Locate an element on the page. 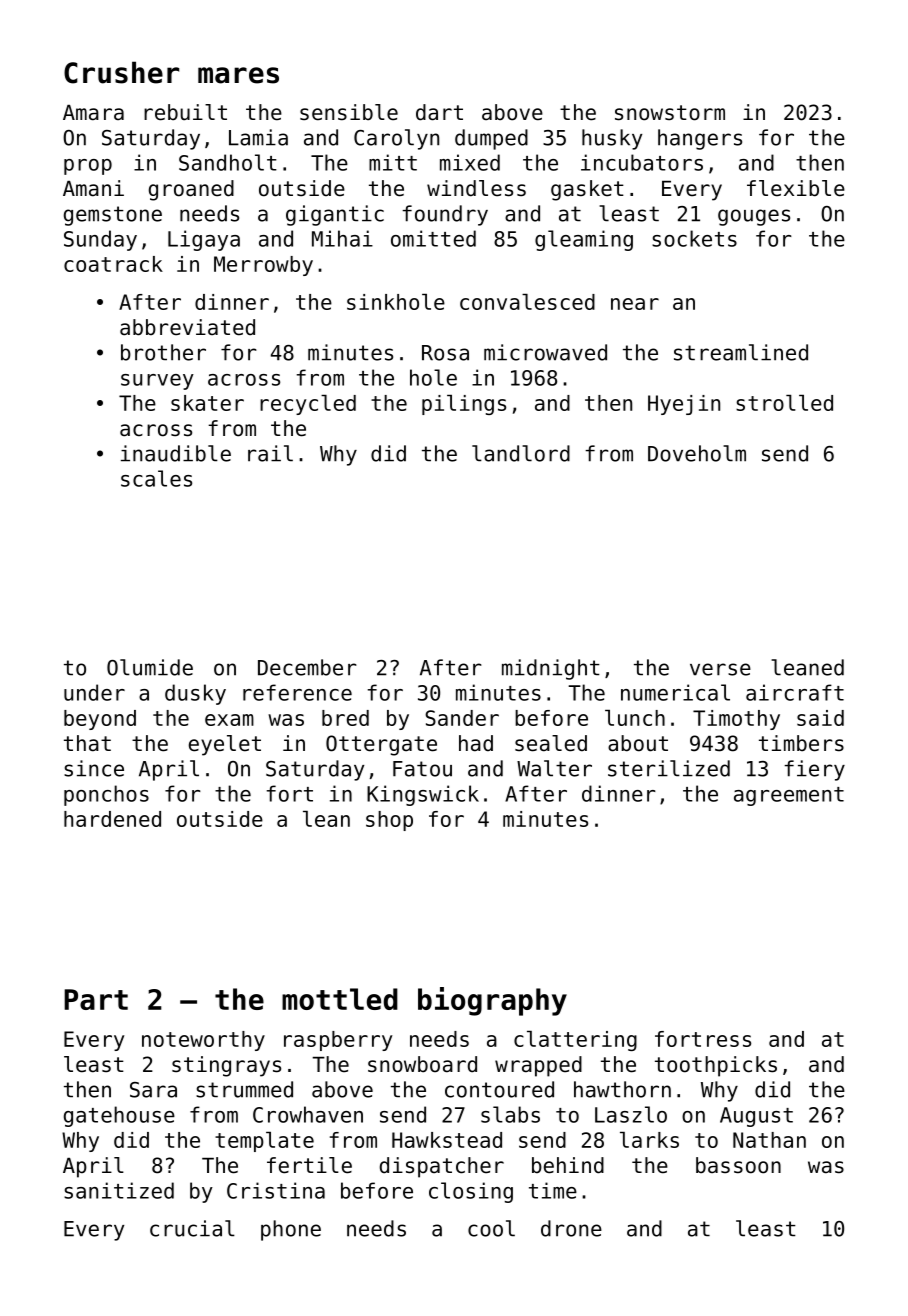 The width and height of the image is (908, 1316). dusky is located at coordinates (195, 694).
